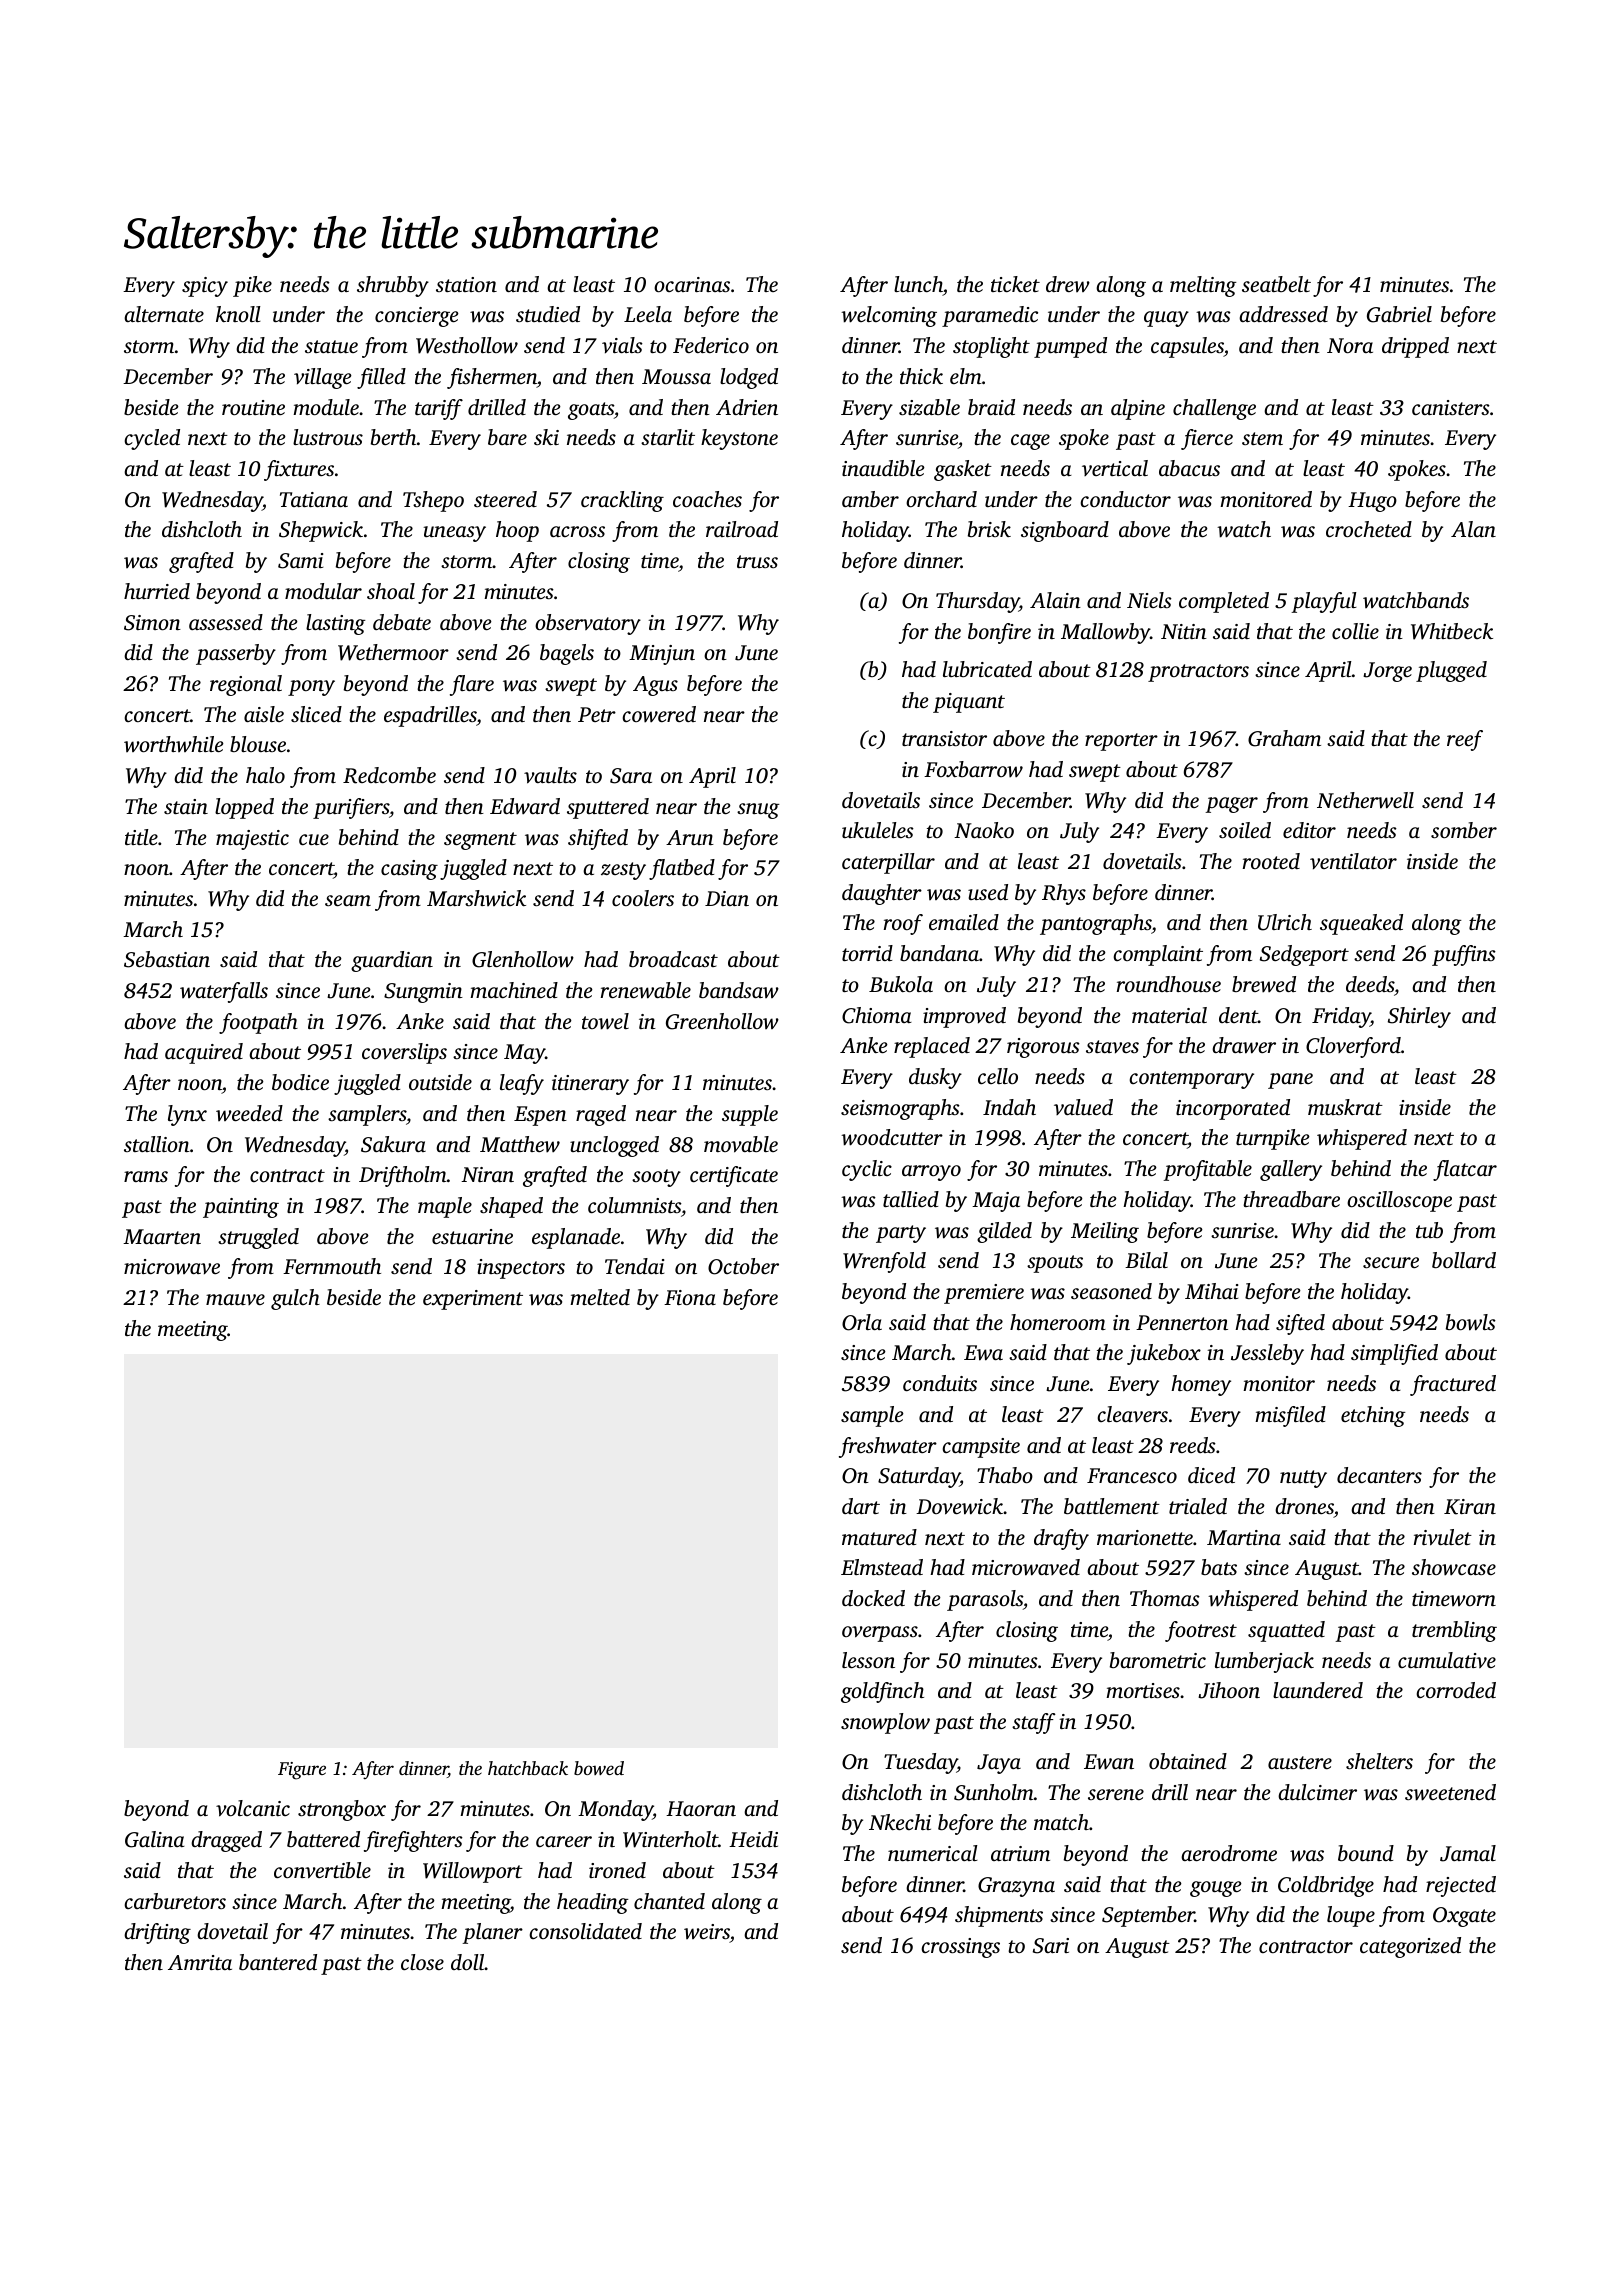 This screenshot has width=1620, height=2292. I want to click on shrubby, so click(393, 286).
